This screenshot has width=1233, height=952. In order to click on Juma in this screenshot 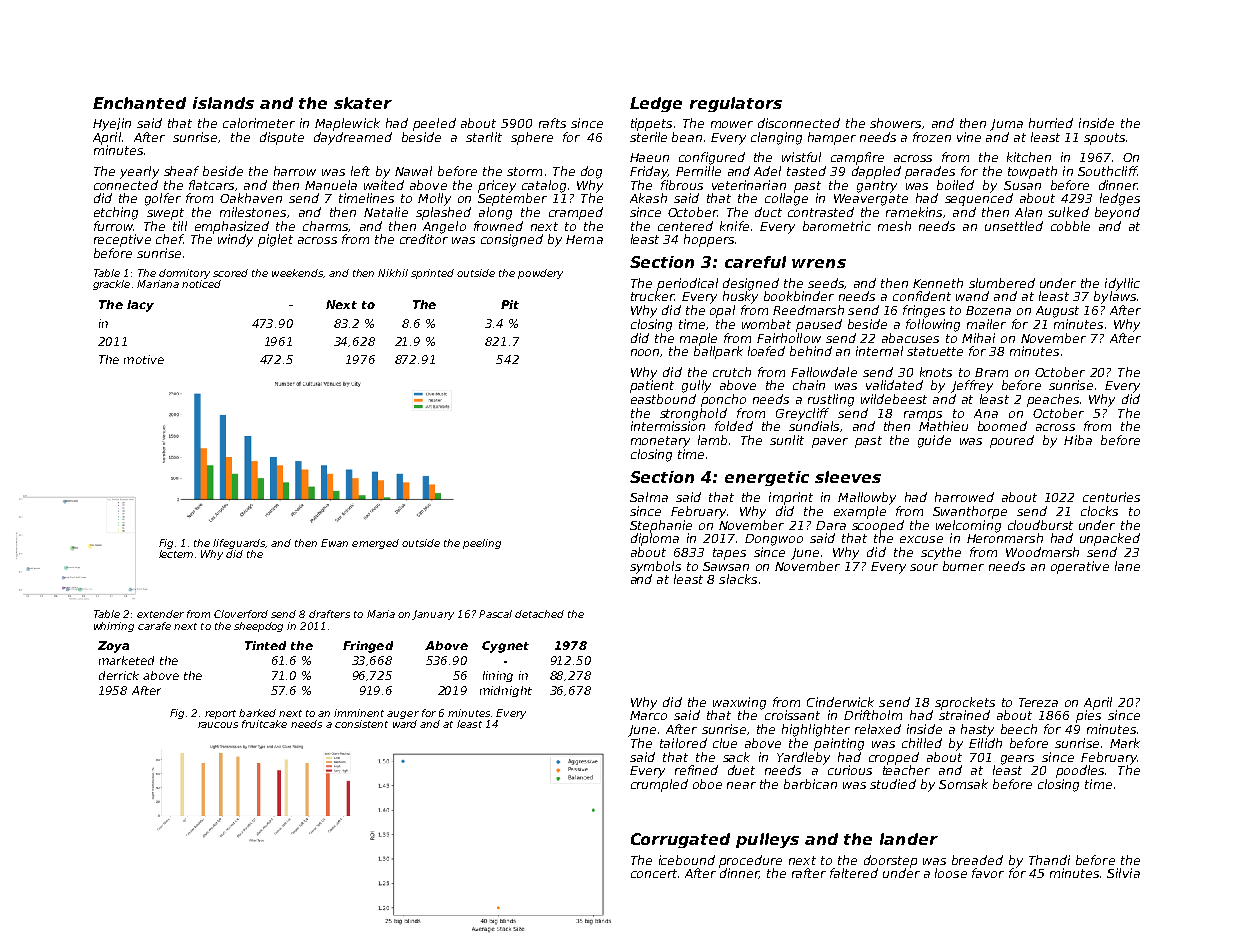, I will do `click(1006, 125)`.
